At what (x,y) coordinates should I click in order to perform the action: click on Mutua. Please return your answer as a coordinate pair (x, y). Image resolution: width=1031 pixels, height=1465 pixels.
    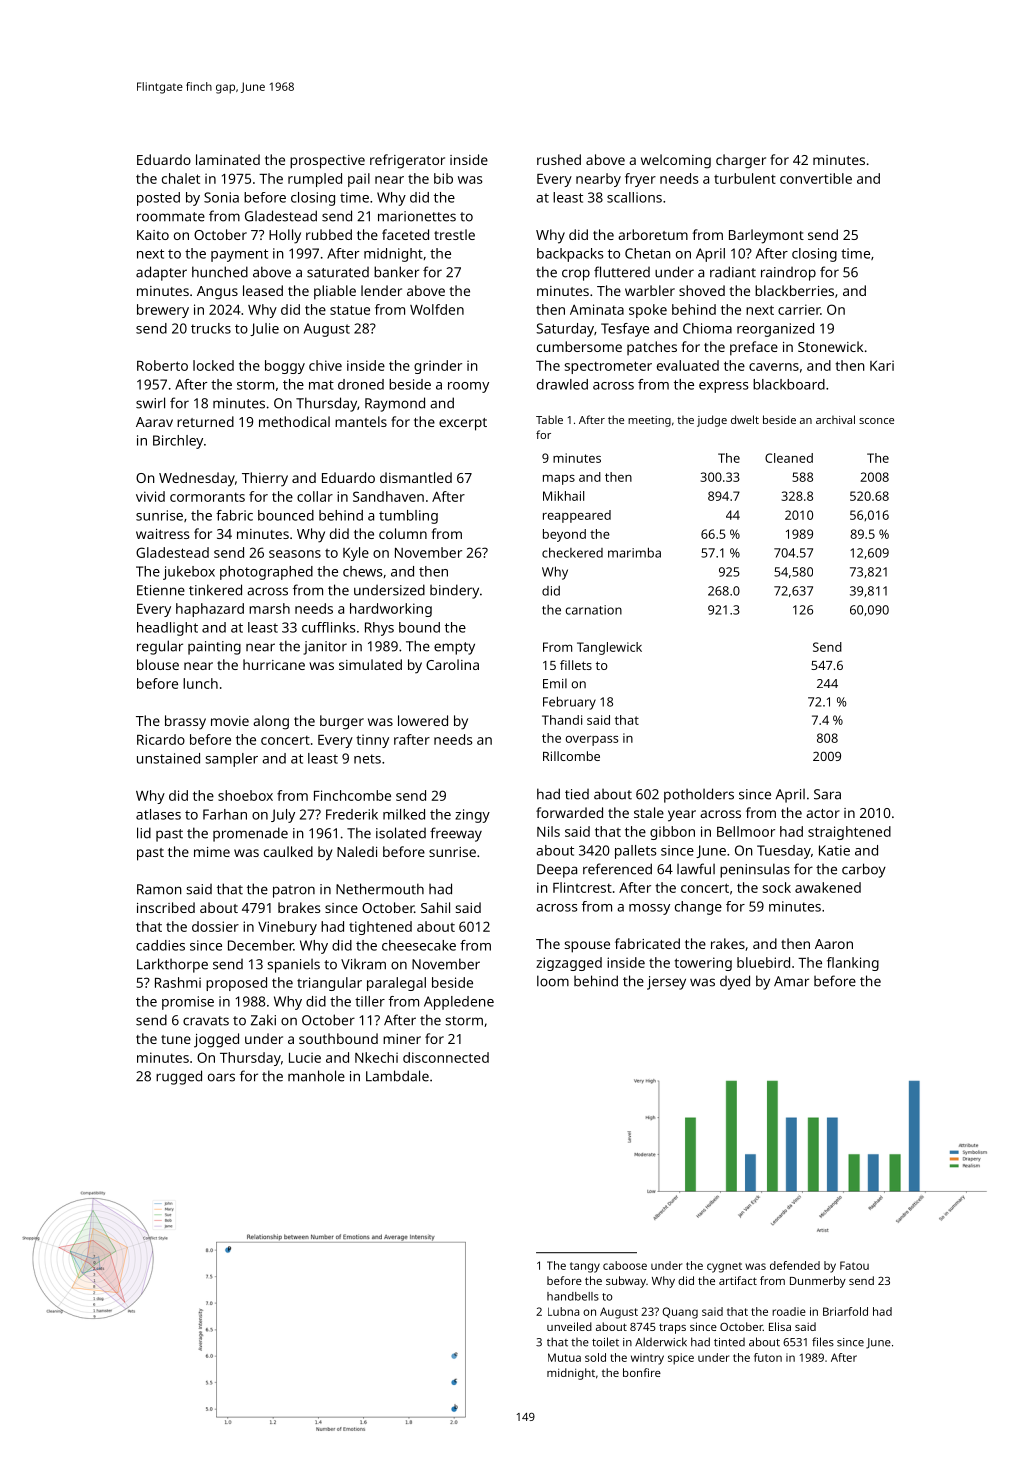
    Looking at the image, I should click on (564, 1357).
